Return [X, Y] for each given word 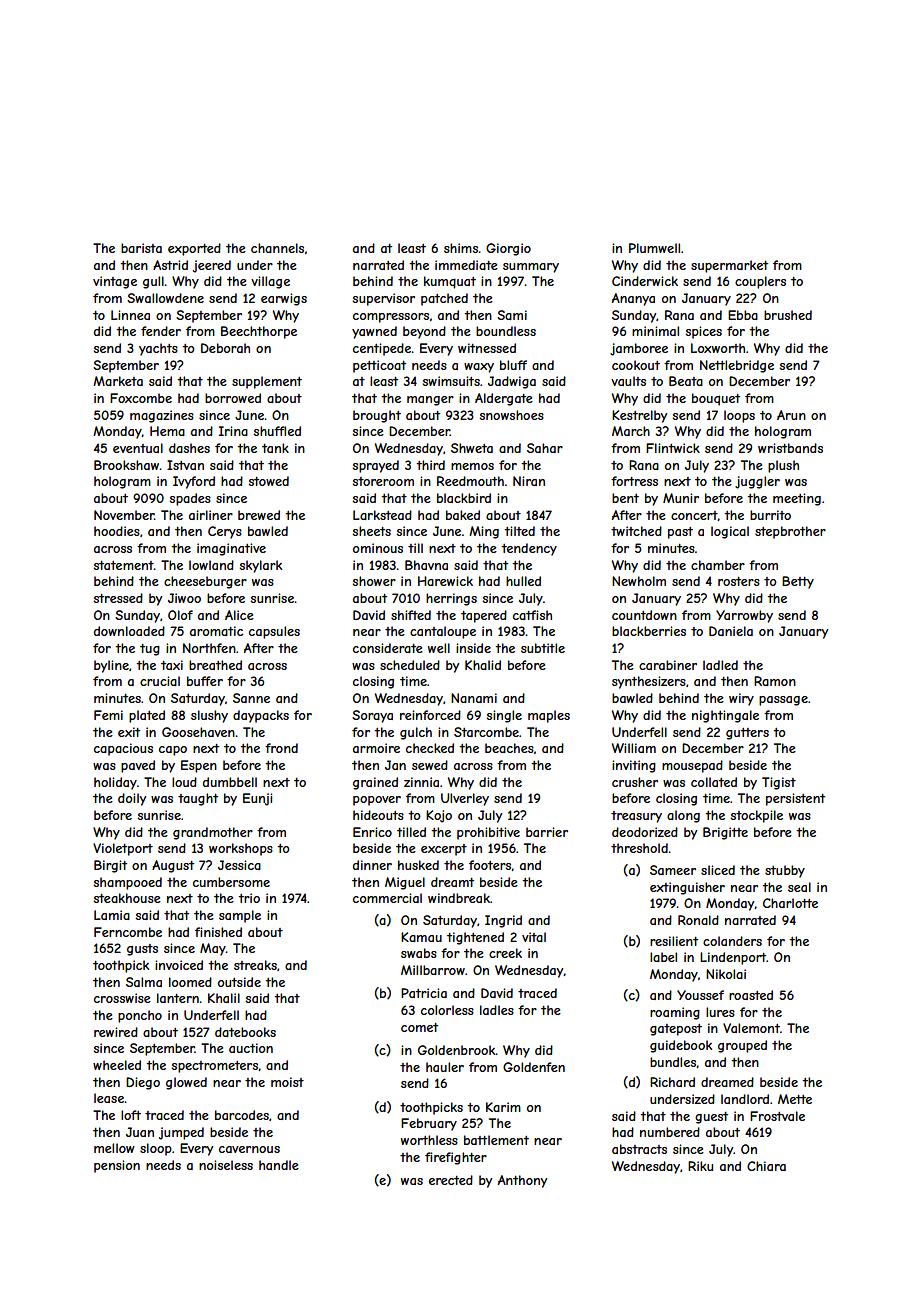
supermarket [729, 266]
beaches [509, 748]
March [631, 431]
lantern [178, 998]
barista [141, 248]
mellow [114, 1148]
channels [277, 248]
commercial [387, 898]
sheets [372, 531]
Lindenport [733, 958]
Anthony [522, 1181]
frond [281, 748]
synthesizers [649, 682]
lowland [211, 565]
